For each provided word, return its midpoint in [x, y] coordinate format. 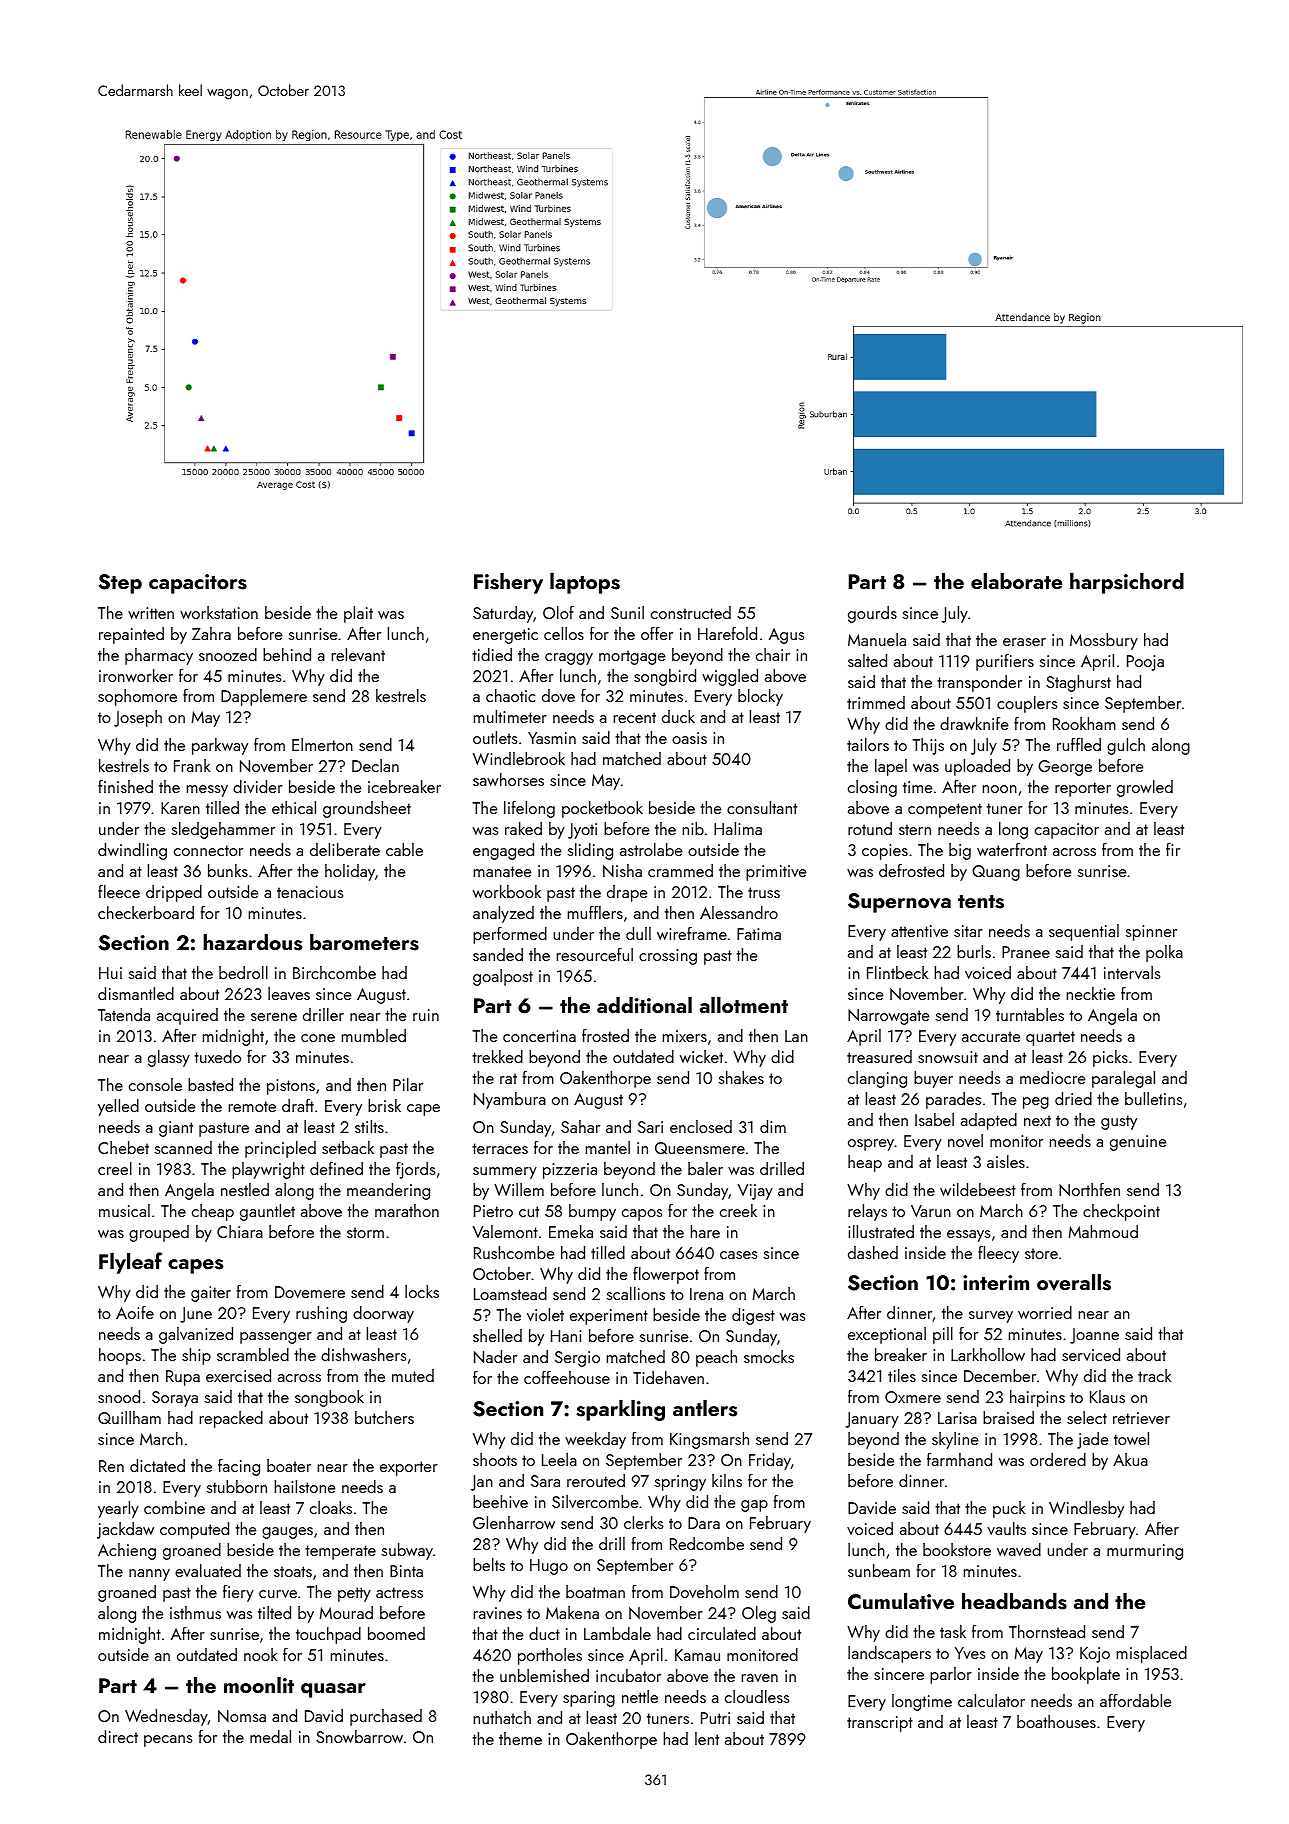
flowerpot [666, 1275]
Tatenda [124, 1014]
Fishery [508, 583]
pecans [168, 1741]
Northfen [1089, 1189]
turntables [1030, 1014]
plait [358, 614]
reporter [1083, 789]
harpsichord [1127, 583]
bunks [228, 870]
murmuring [1145, 1552]
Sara [545, 1481]
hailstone [305, 1486]
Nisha [622, 870]
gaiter [211, 1294]
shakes [741, 1077]
